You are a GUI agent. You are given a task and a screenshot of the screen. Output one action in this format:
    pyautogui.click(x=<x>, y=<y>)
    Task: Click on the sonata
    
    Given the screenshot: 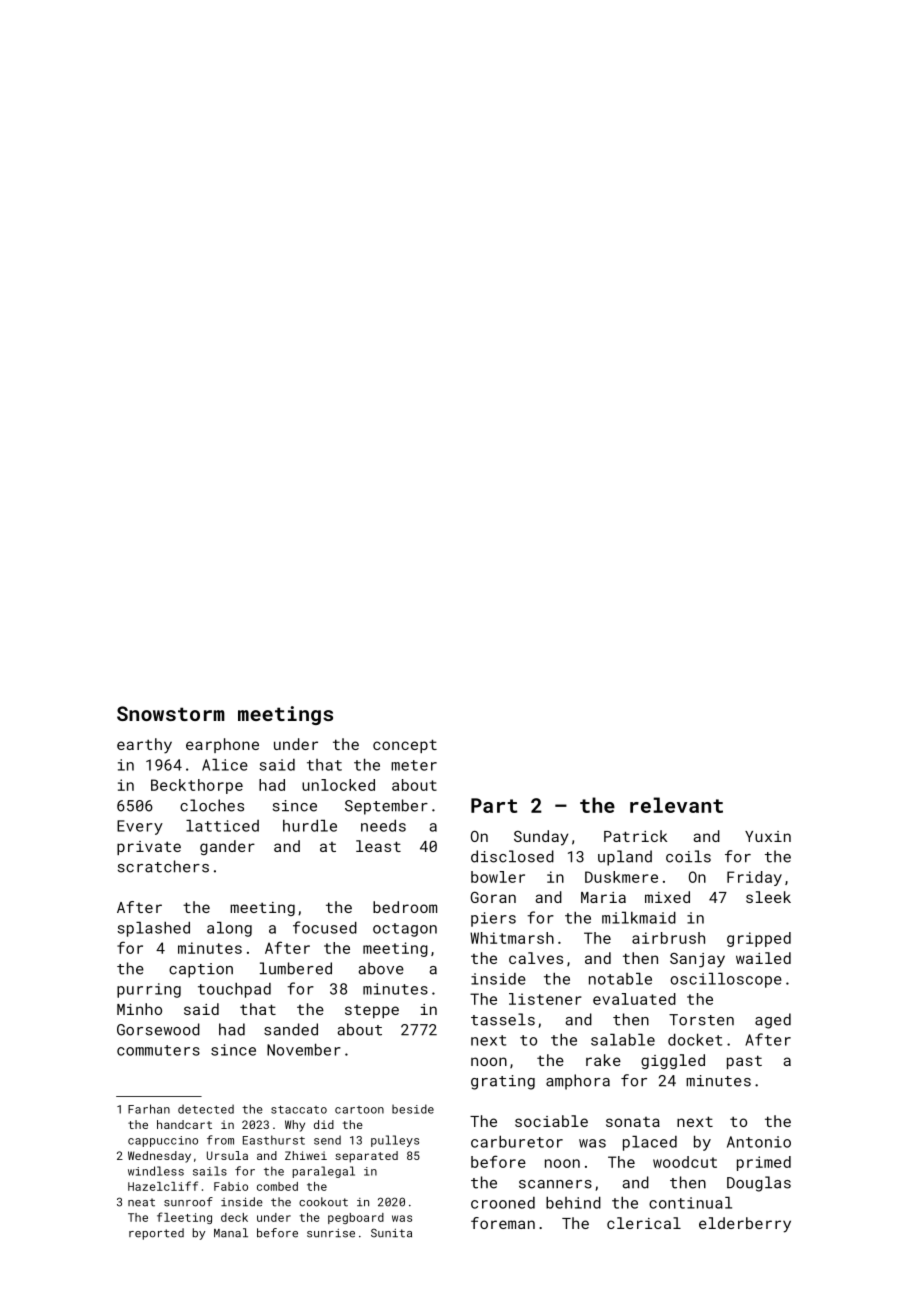 What is the action you would take?
    pyautogui.click(x=633, y=1122)
